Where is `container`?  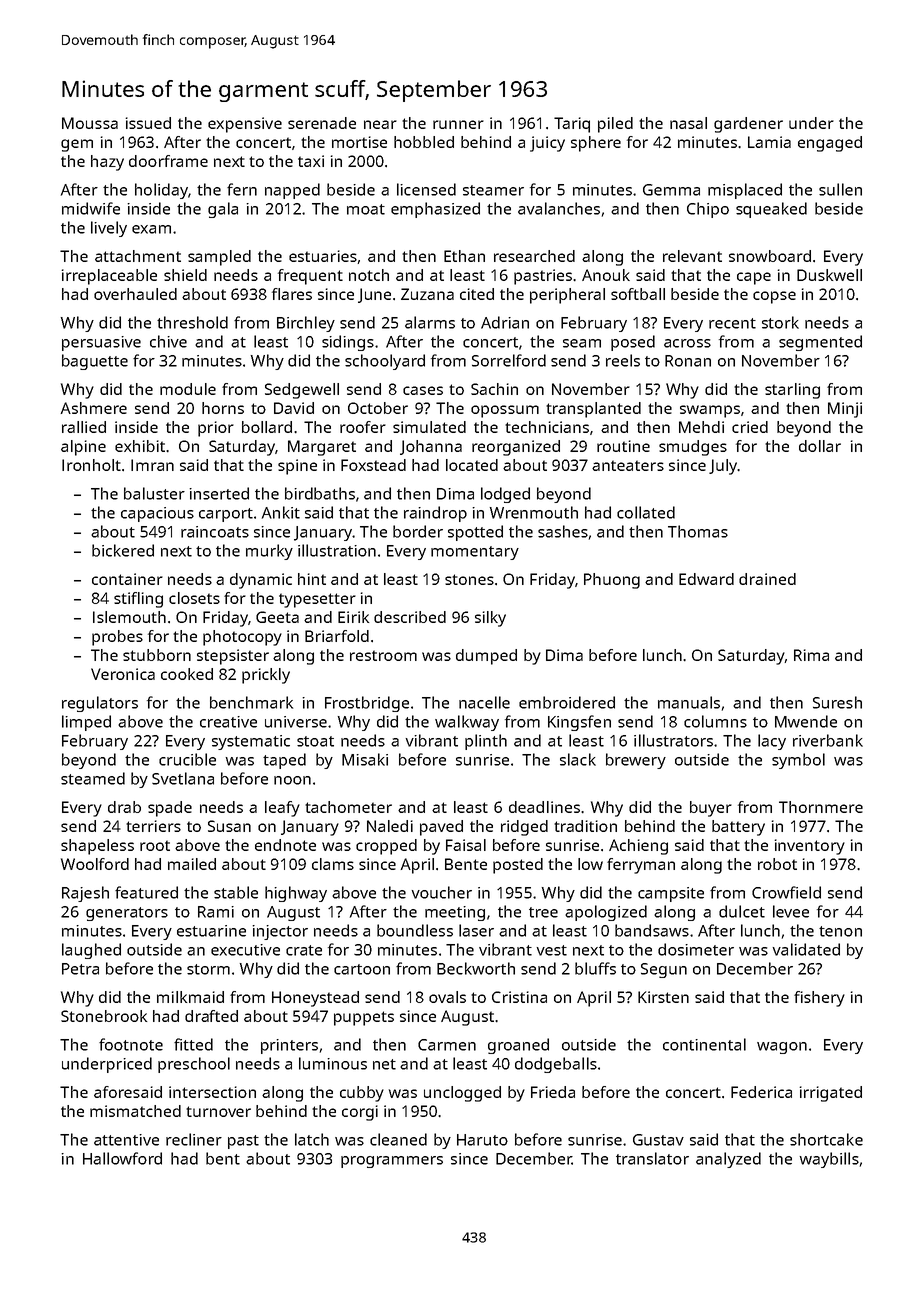
container is located at coordinates (127, 579).
